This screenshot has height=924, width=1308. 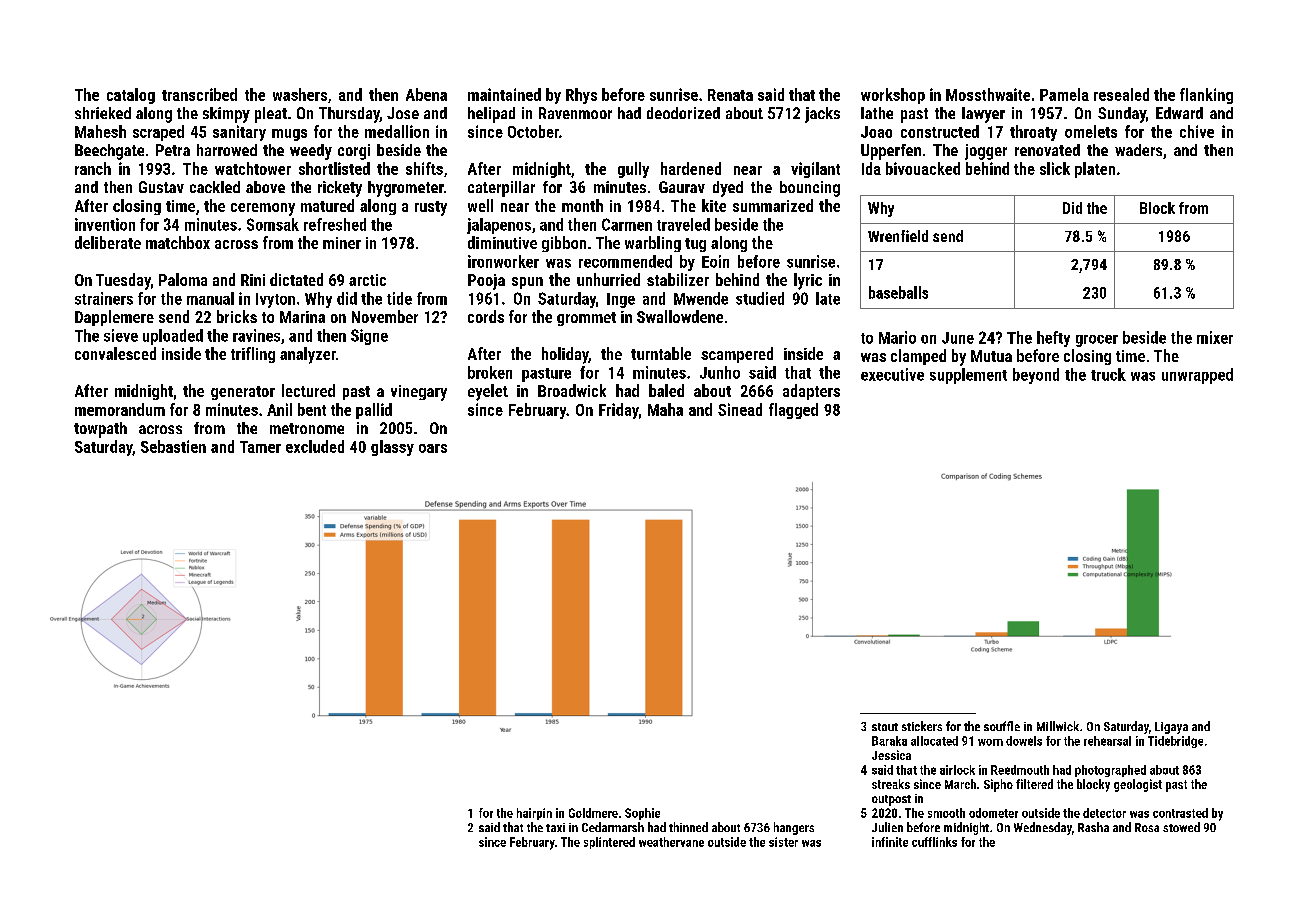 What do you see at coordinates (109, 152) in the screenshot?
I see `Beechgate` at bounding box center [109, 152].
